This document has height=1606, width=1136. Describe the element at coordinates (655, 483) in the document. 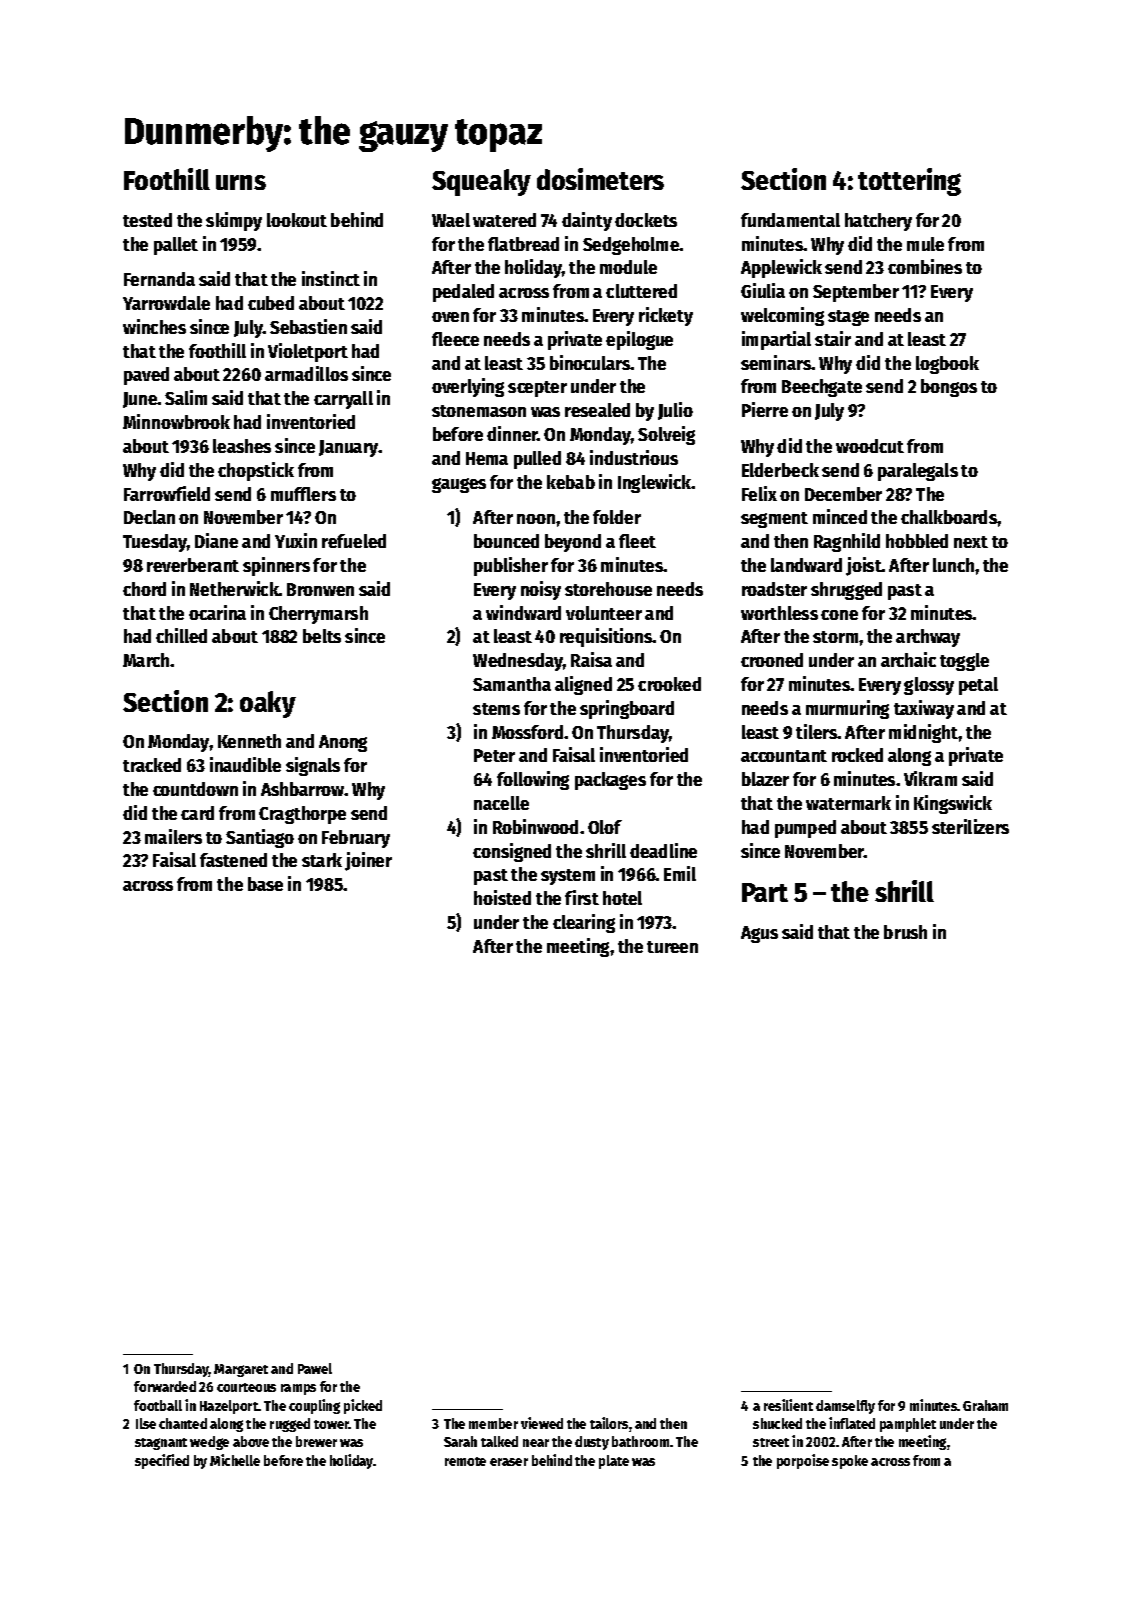

I see `Inglewick` at that location.
